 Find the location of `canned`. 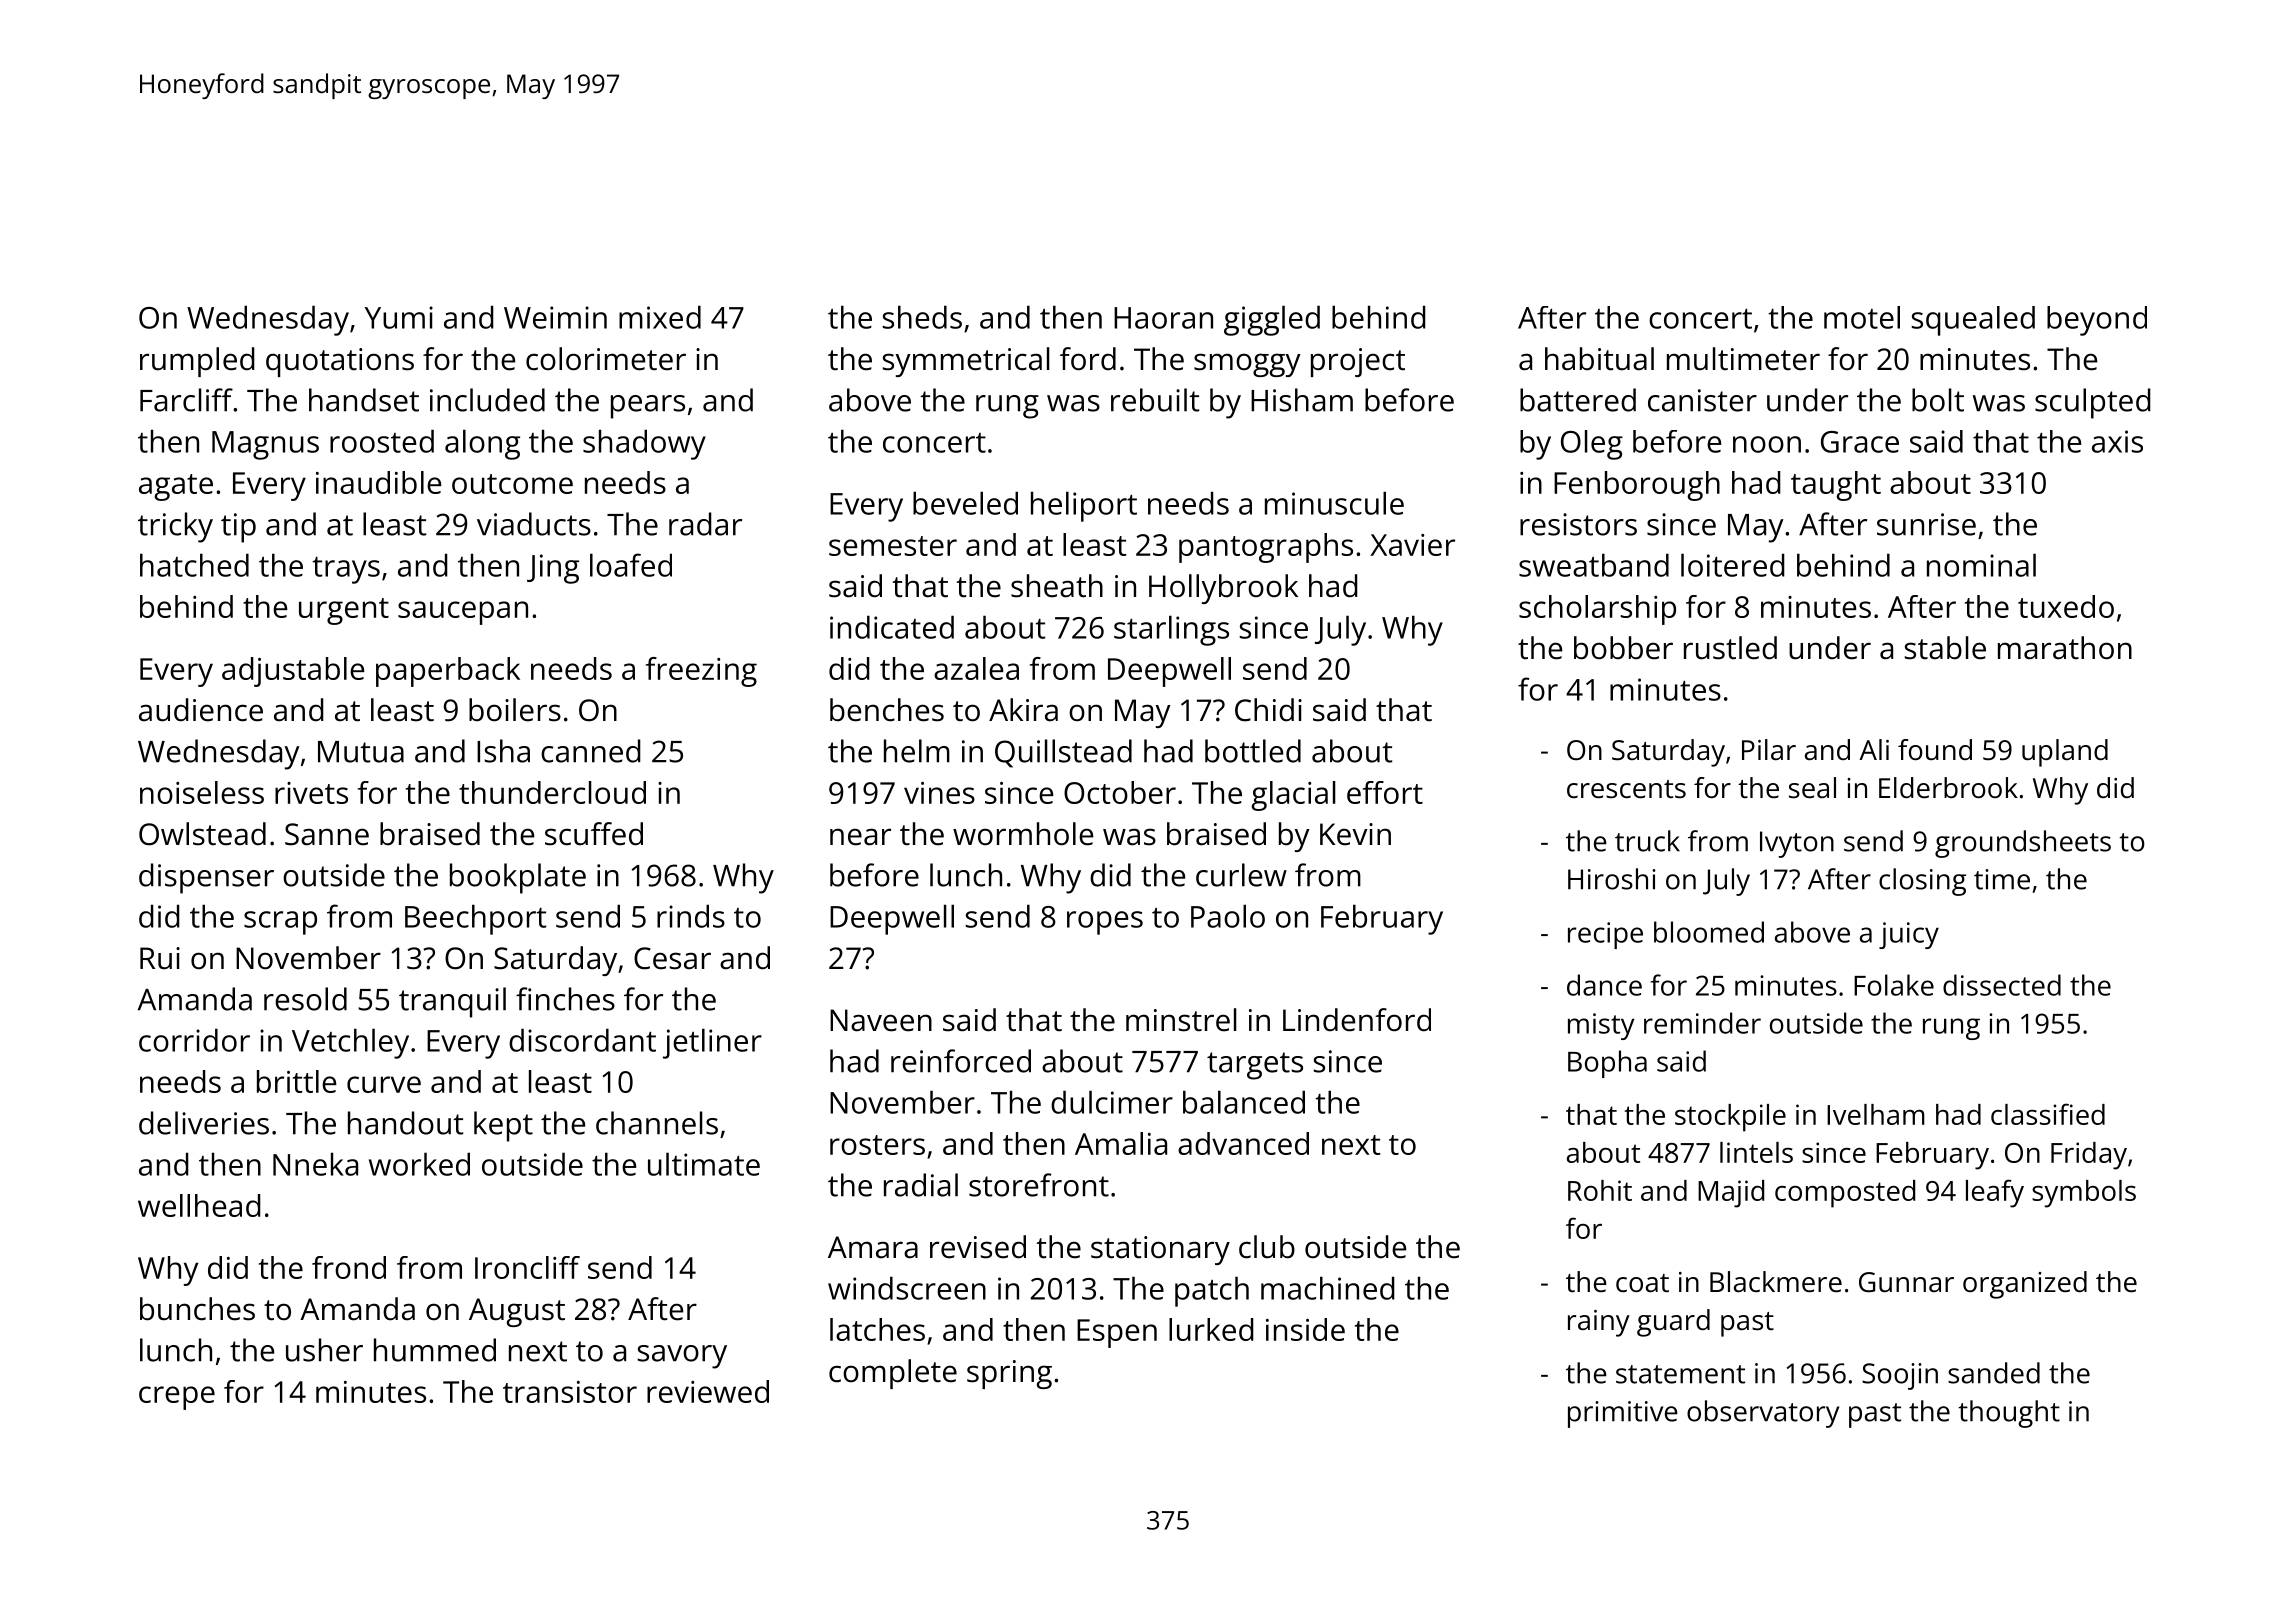

canned is located at coordinates (591, 751).
